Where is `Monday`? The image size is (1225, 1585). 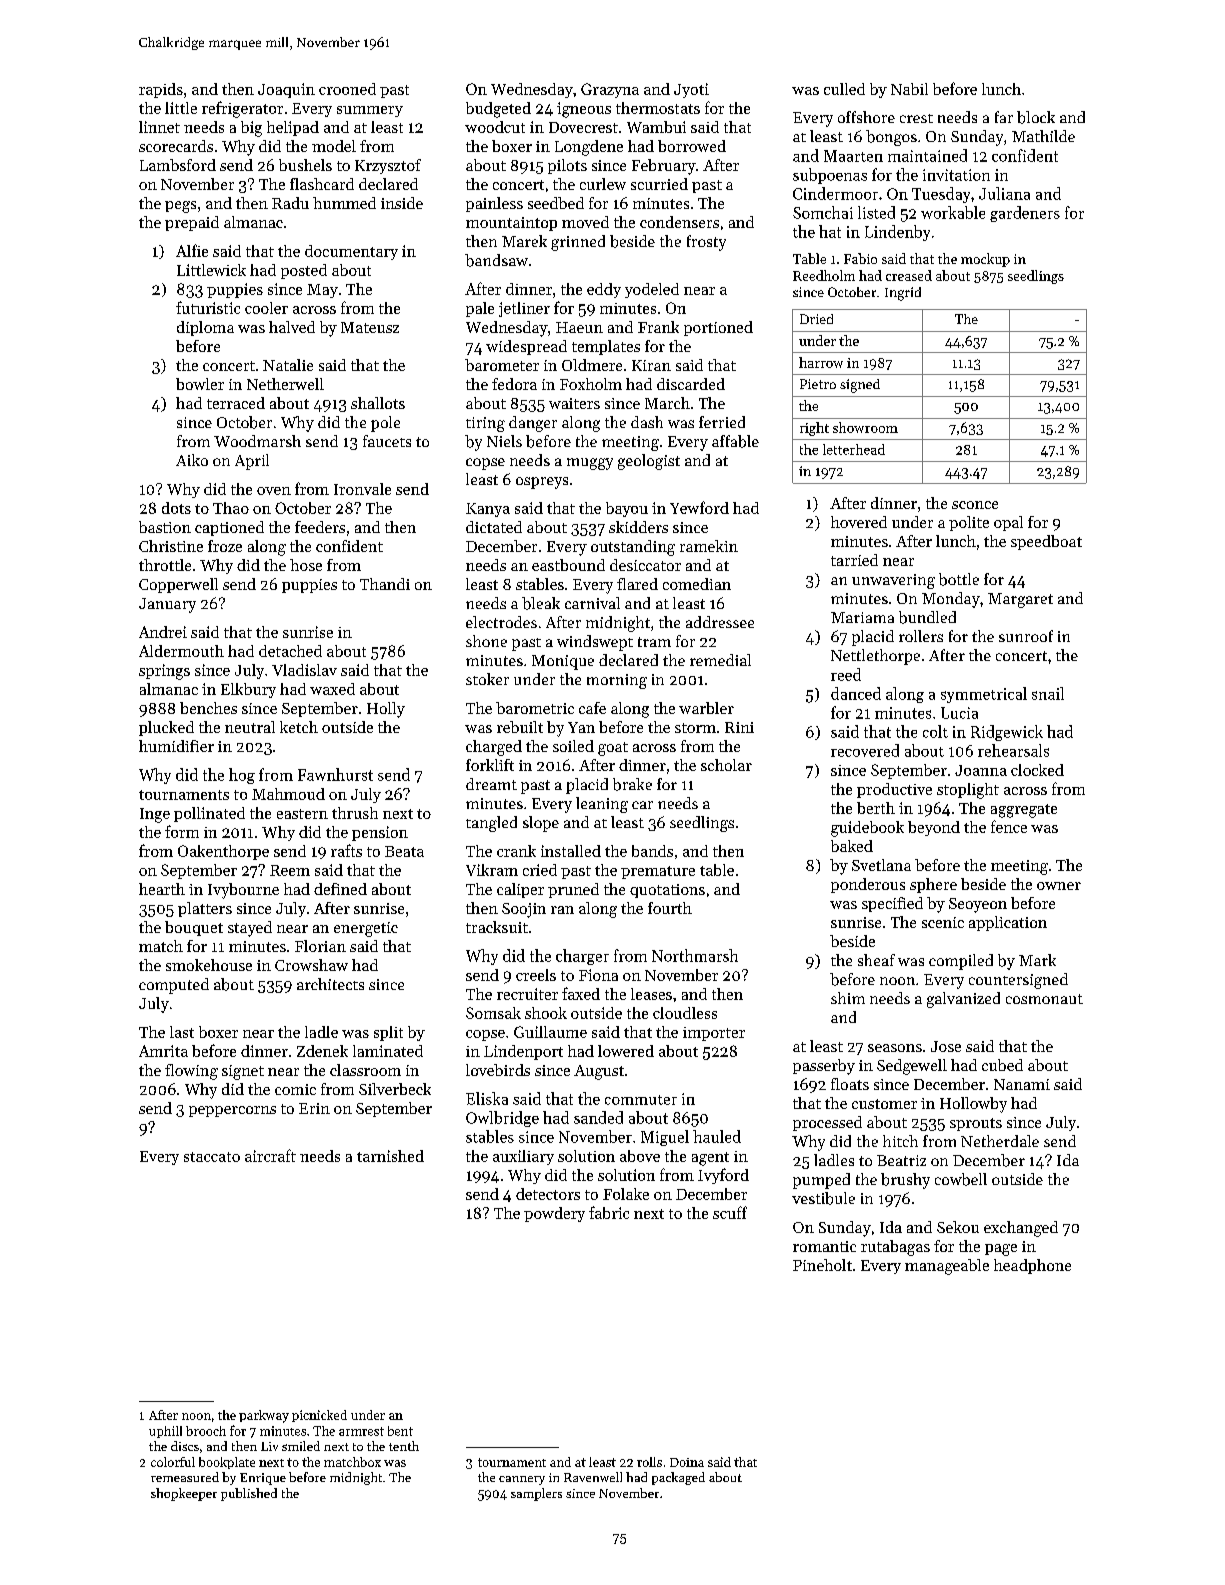
Monday is located at coordinates (951, 600).
